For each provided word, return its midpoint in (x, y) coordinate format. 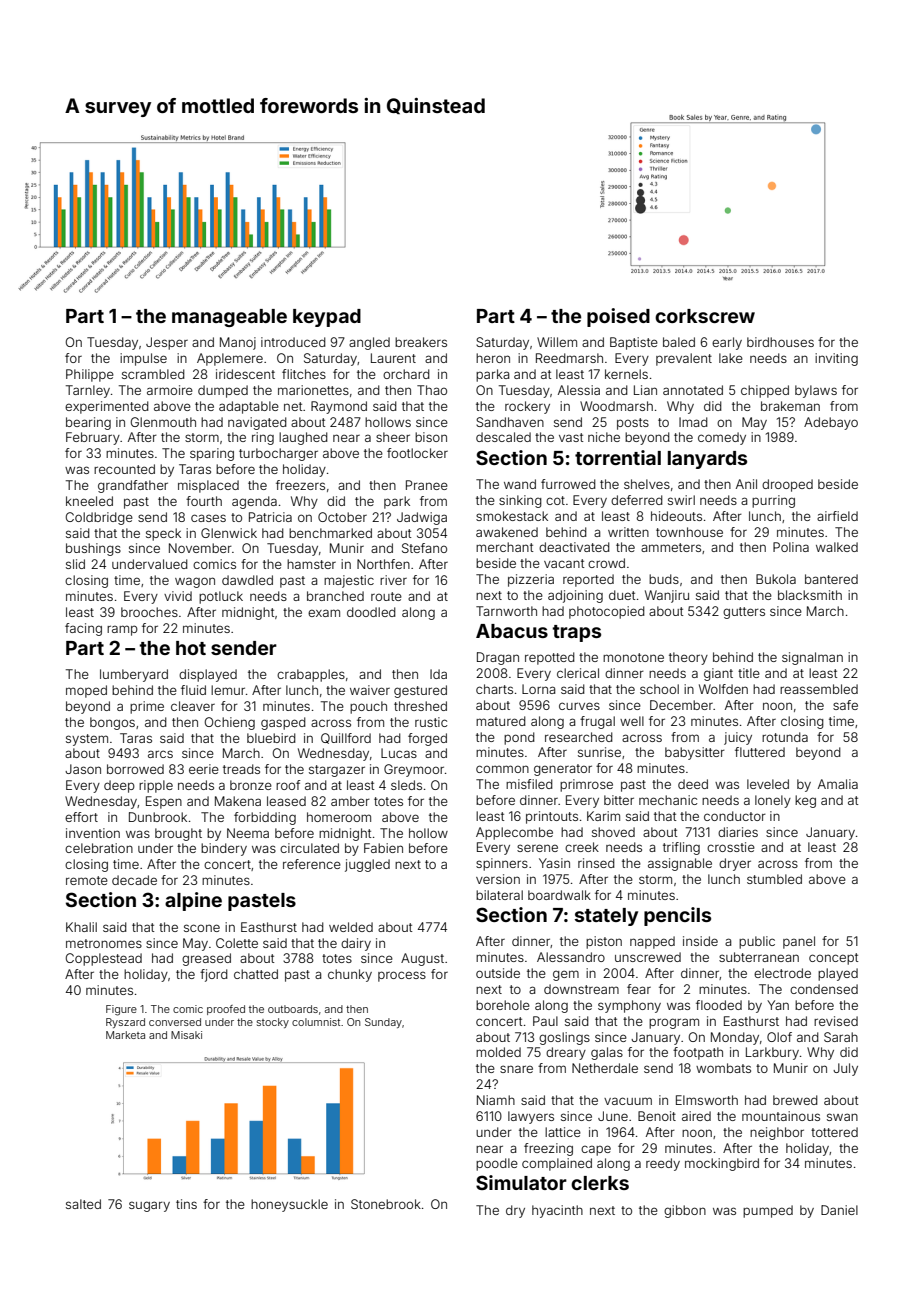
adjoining (575, 596)
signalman (812, 658)
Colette (237, 943)
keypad (327, 318)
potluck (221, 597)
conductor (735, 816)
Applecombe (514, 833)
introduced (293, 342)
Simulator (521, 1182)
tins (186, 1204)
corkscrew (705, 316)
